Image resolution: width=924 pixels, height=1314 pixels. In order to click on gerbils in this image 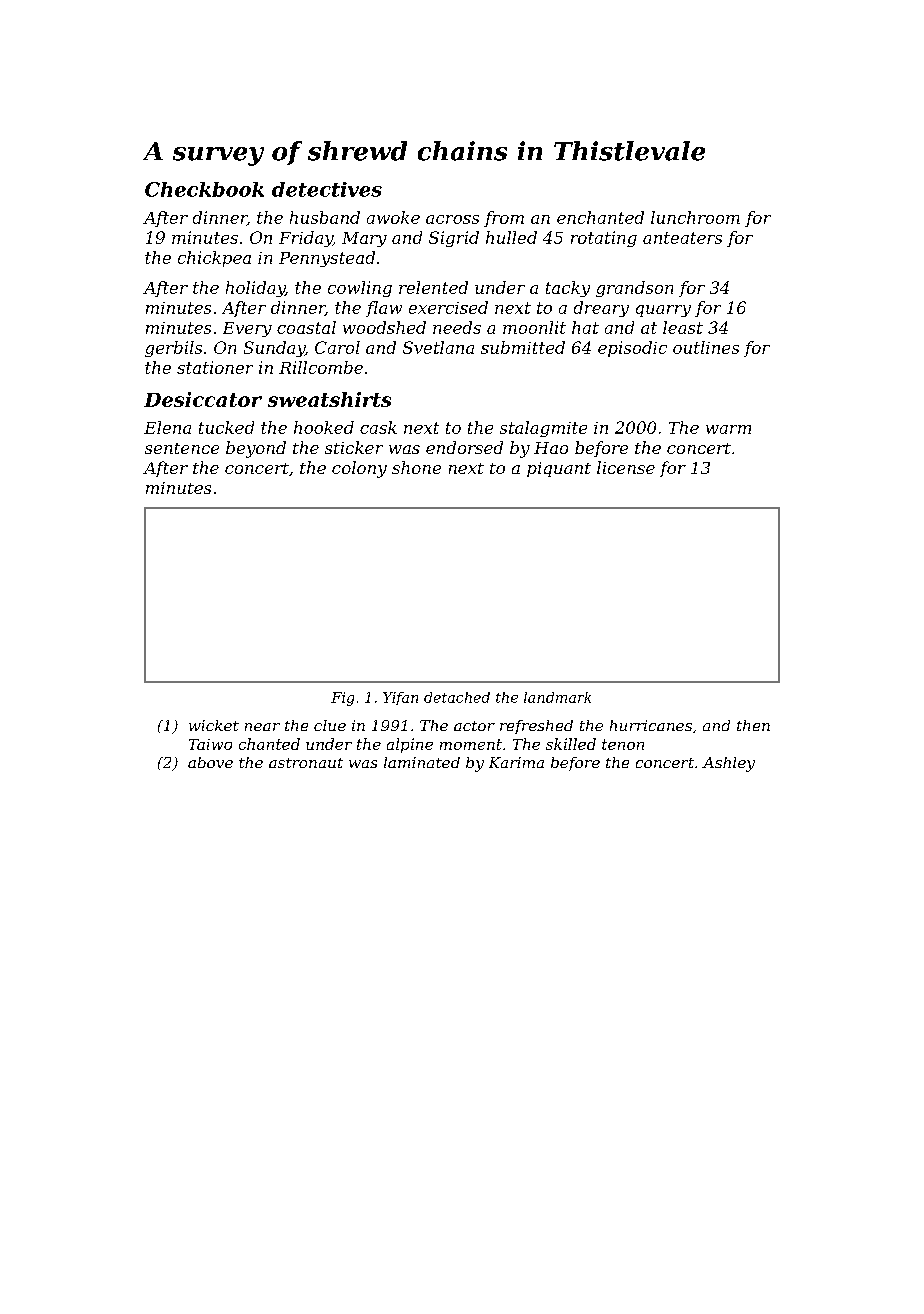, I will do `click(173, 349)`.
